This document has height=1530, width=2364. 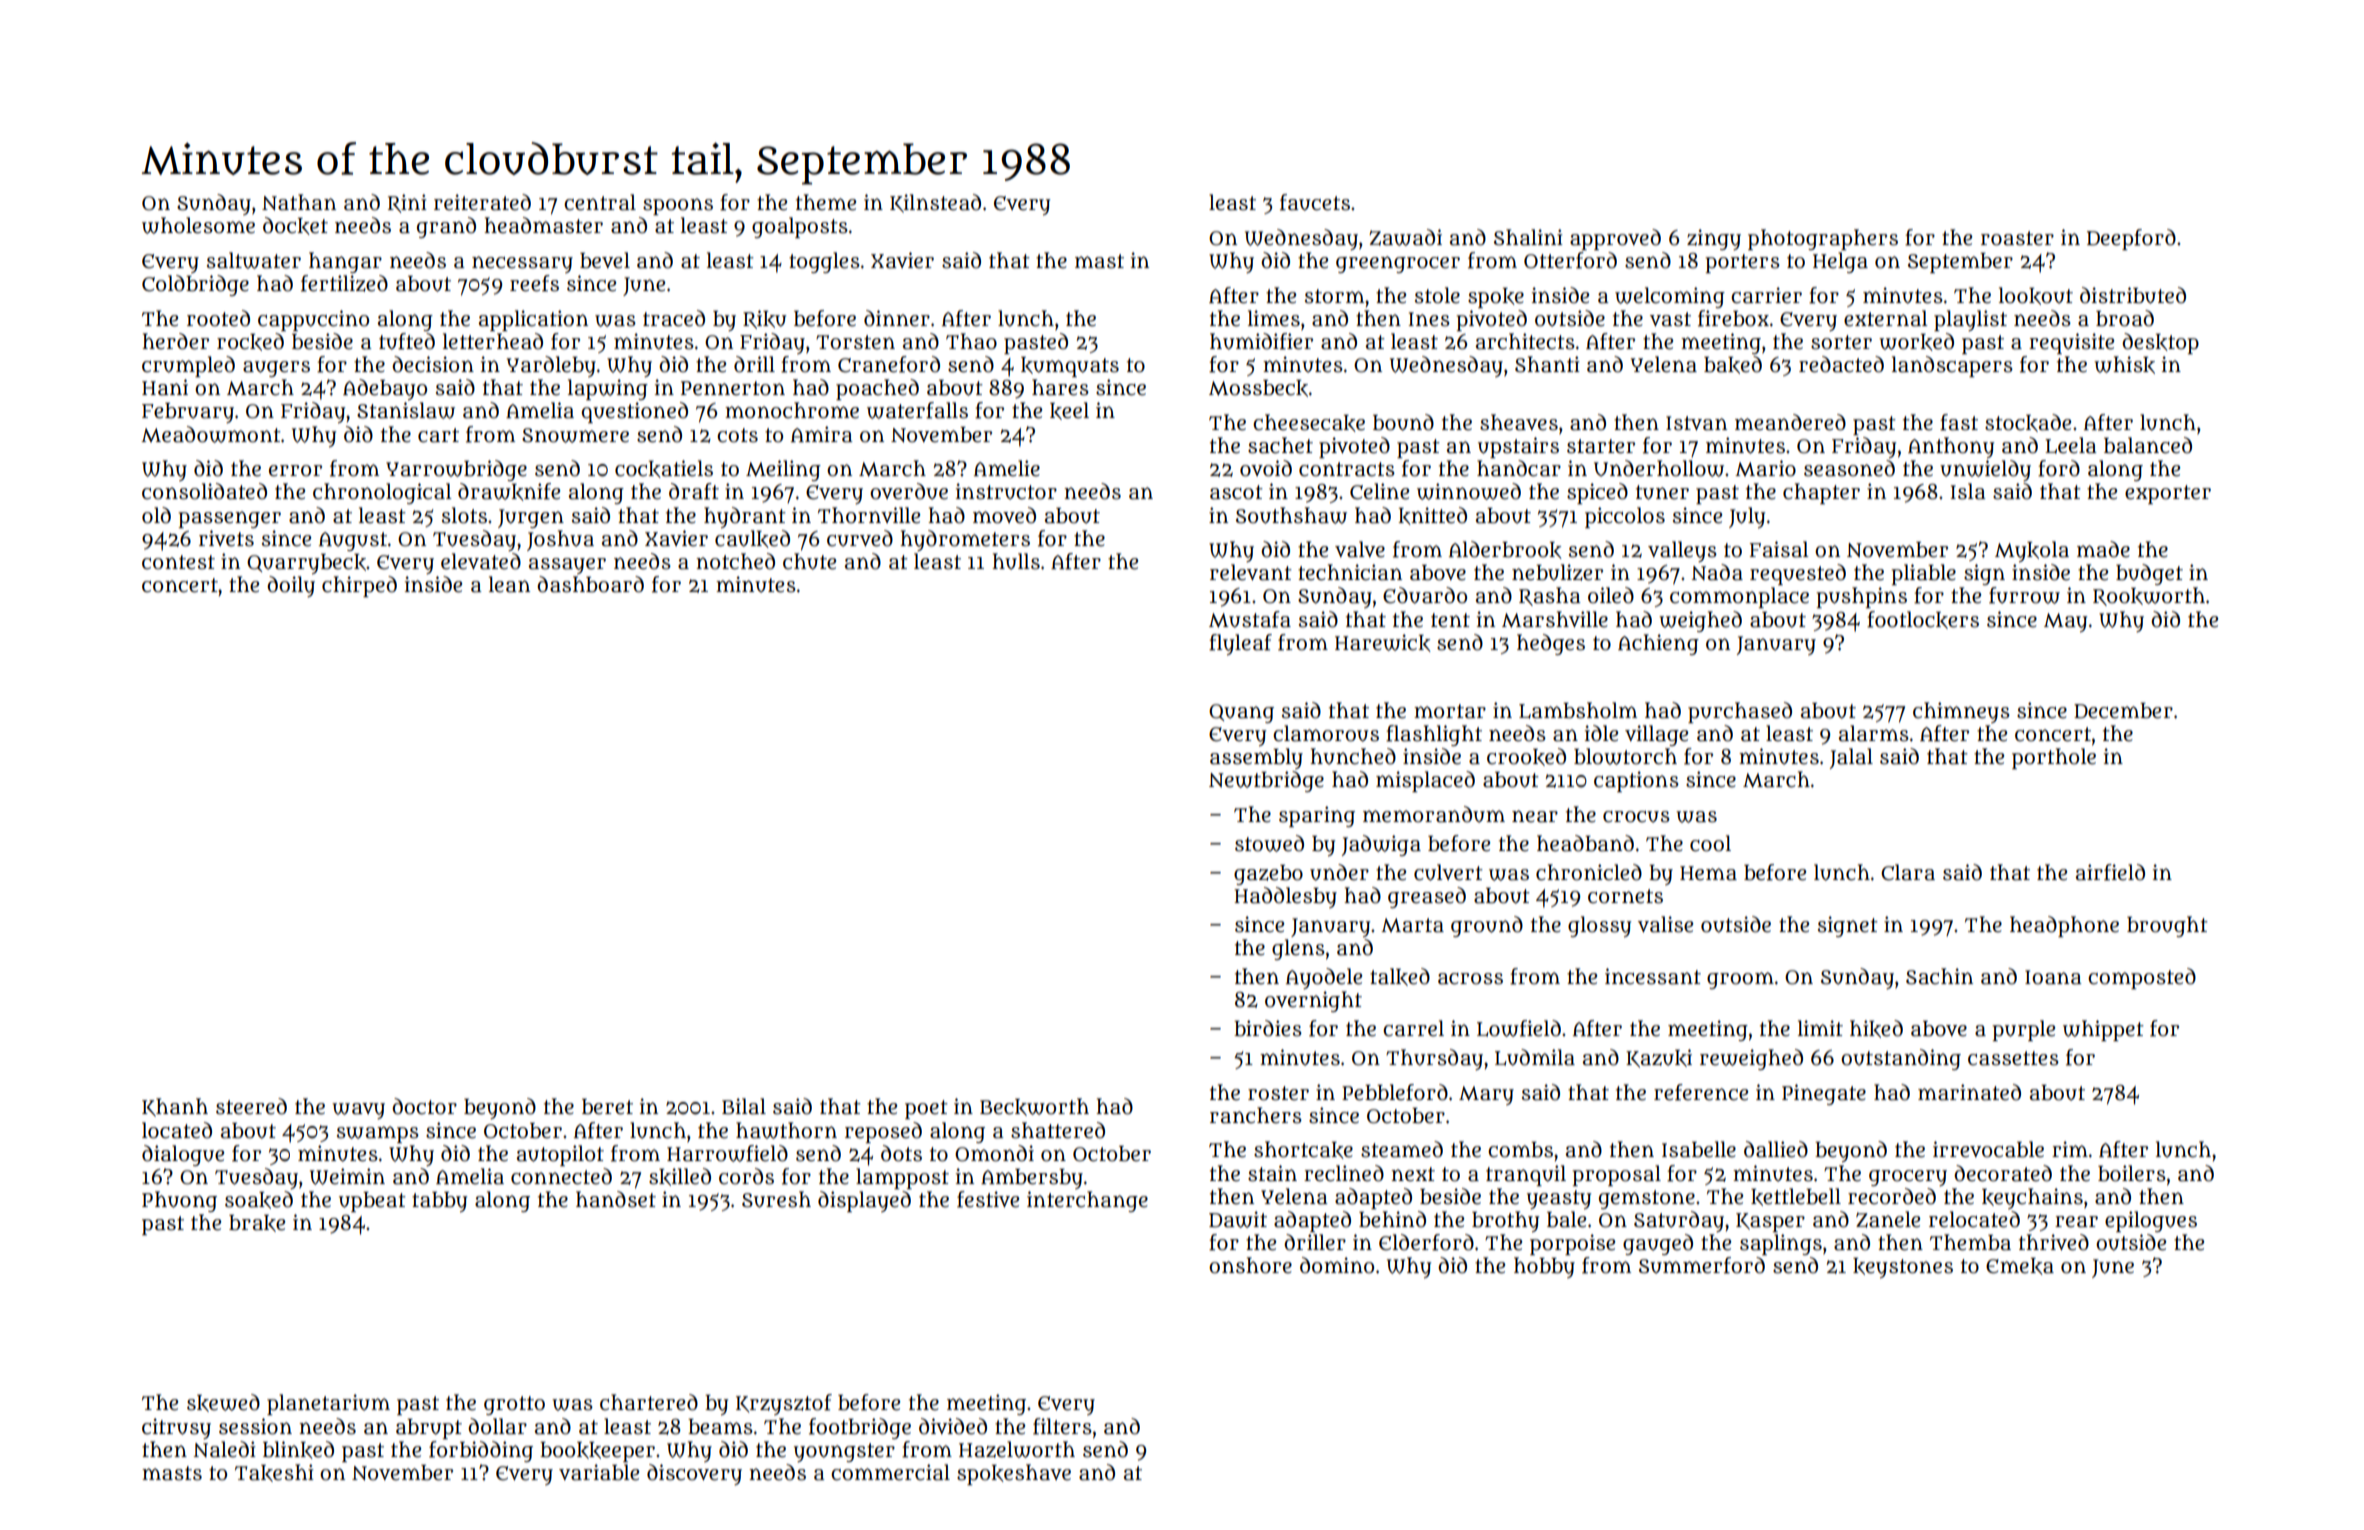 I want to click on hiked, so click(x=1876, y=1029).
